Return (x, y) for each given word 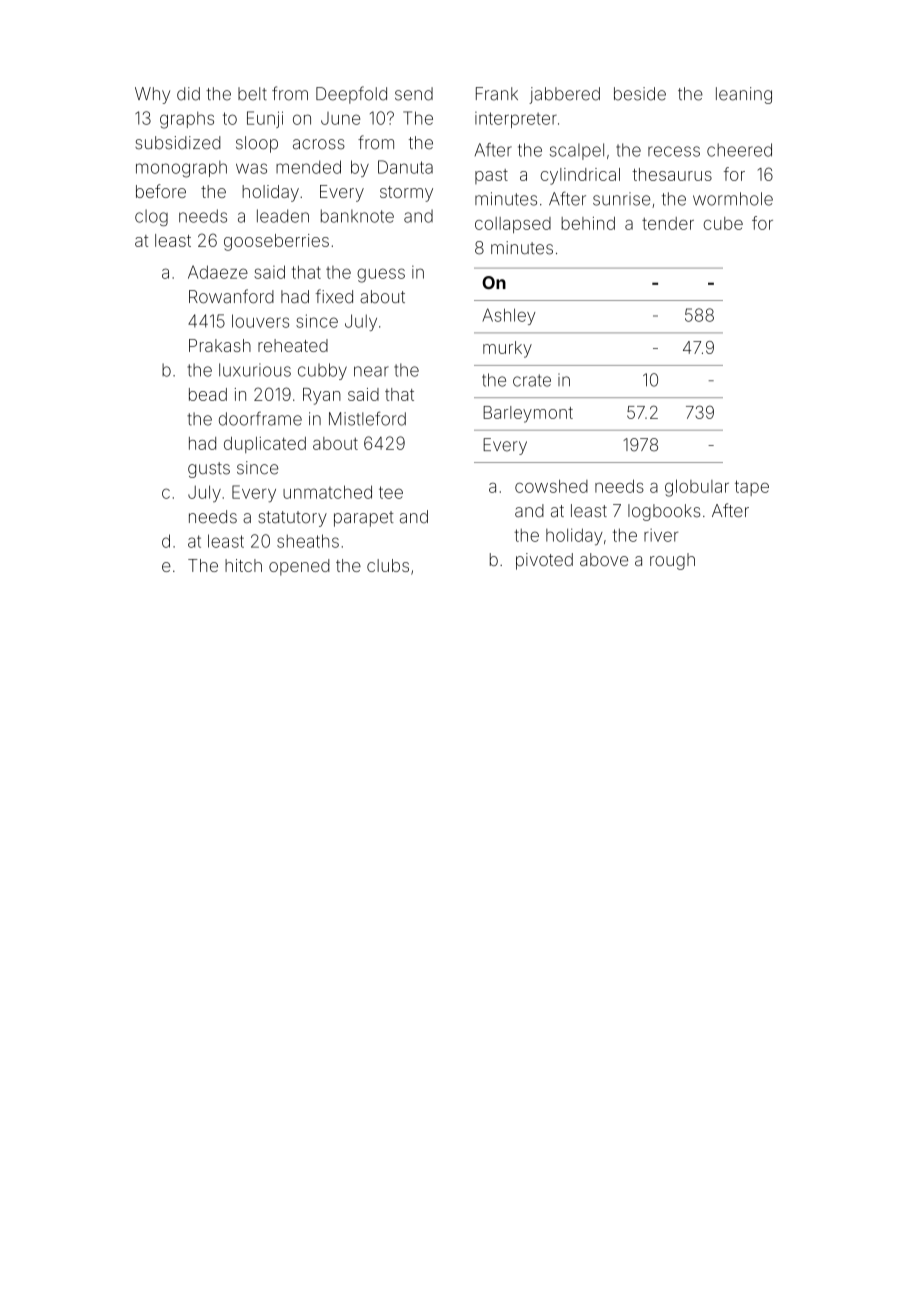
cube (723, 223)
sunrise (621, 199)
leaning (744, 95)
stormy (406, 194)
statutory (292, 519)
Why (152, 95)
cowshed (551, 486)
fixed (334, 296)
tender (668, 223)
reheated (293, 345)
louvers (260, 321)
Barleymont (528, 414)
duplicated (265, 445)
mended (308, 167)
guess (381, 275)
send (414, 94)
